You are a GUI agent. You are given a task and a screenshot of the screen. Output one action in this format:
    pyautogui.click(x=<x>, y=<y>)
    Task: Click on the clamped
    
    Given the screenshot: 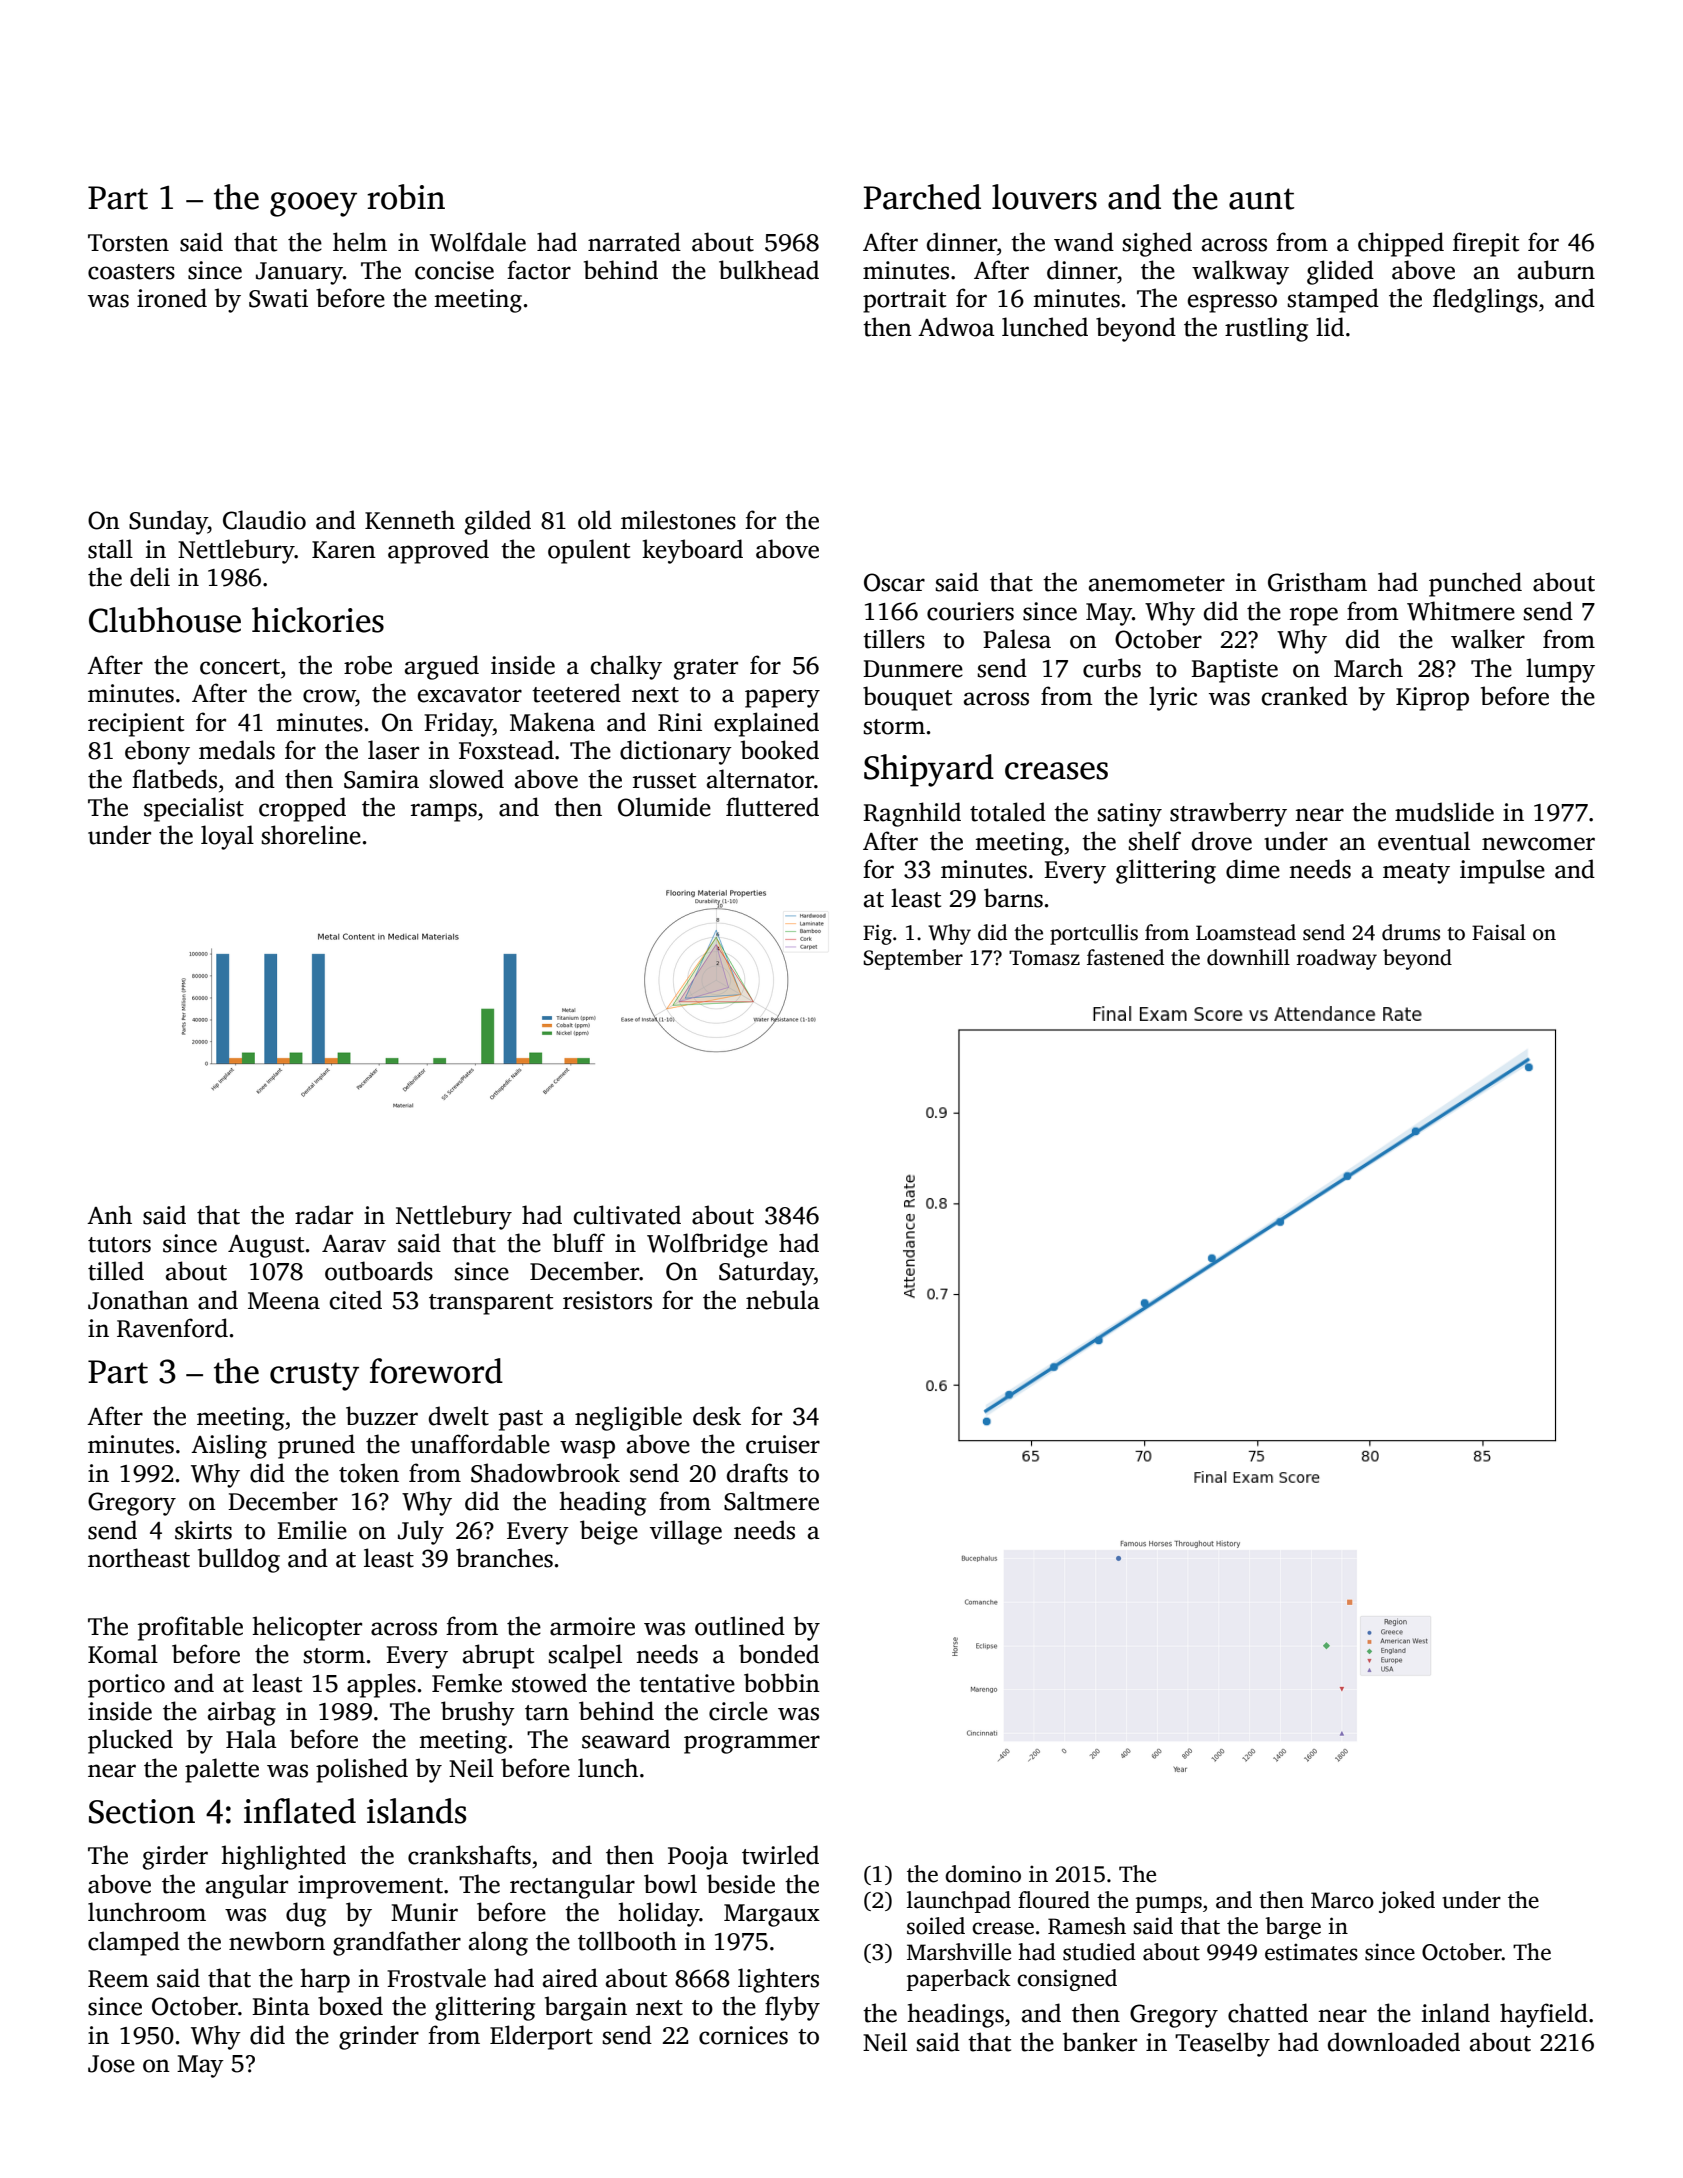 What is the action you would take?
    pyautogui.click(x=134, y=1943)
